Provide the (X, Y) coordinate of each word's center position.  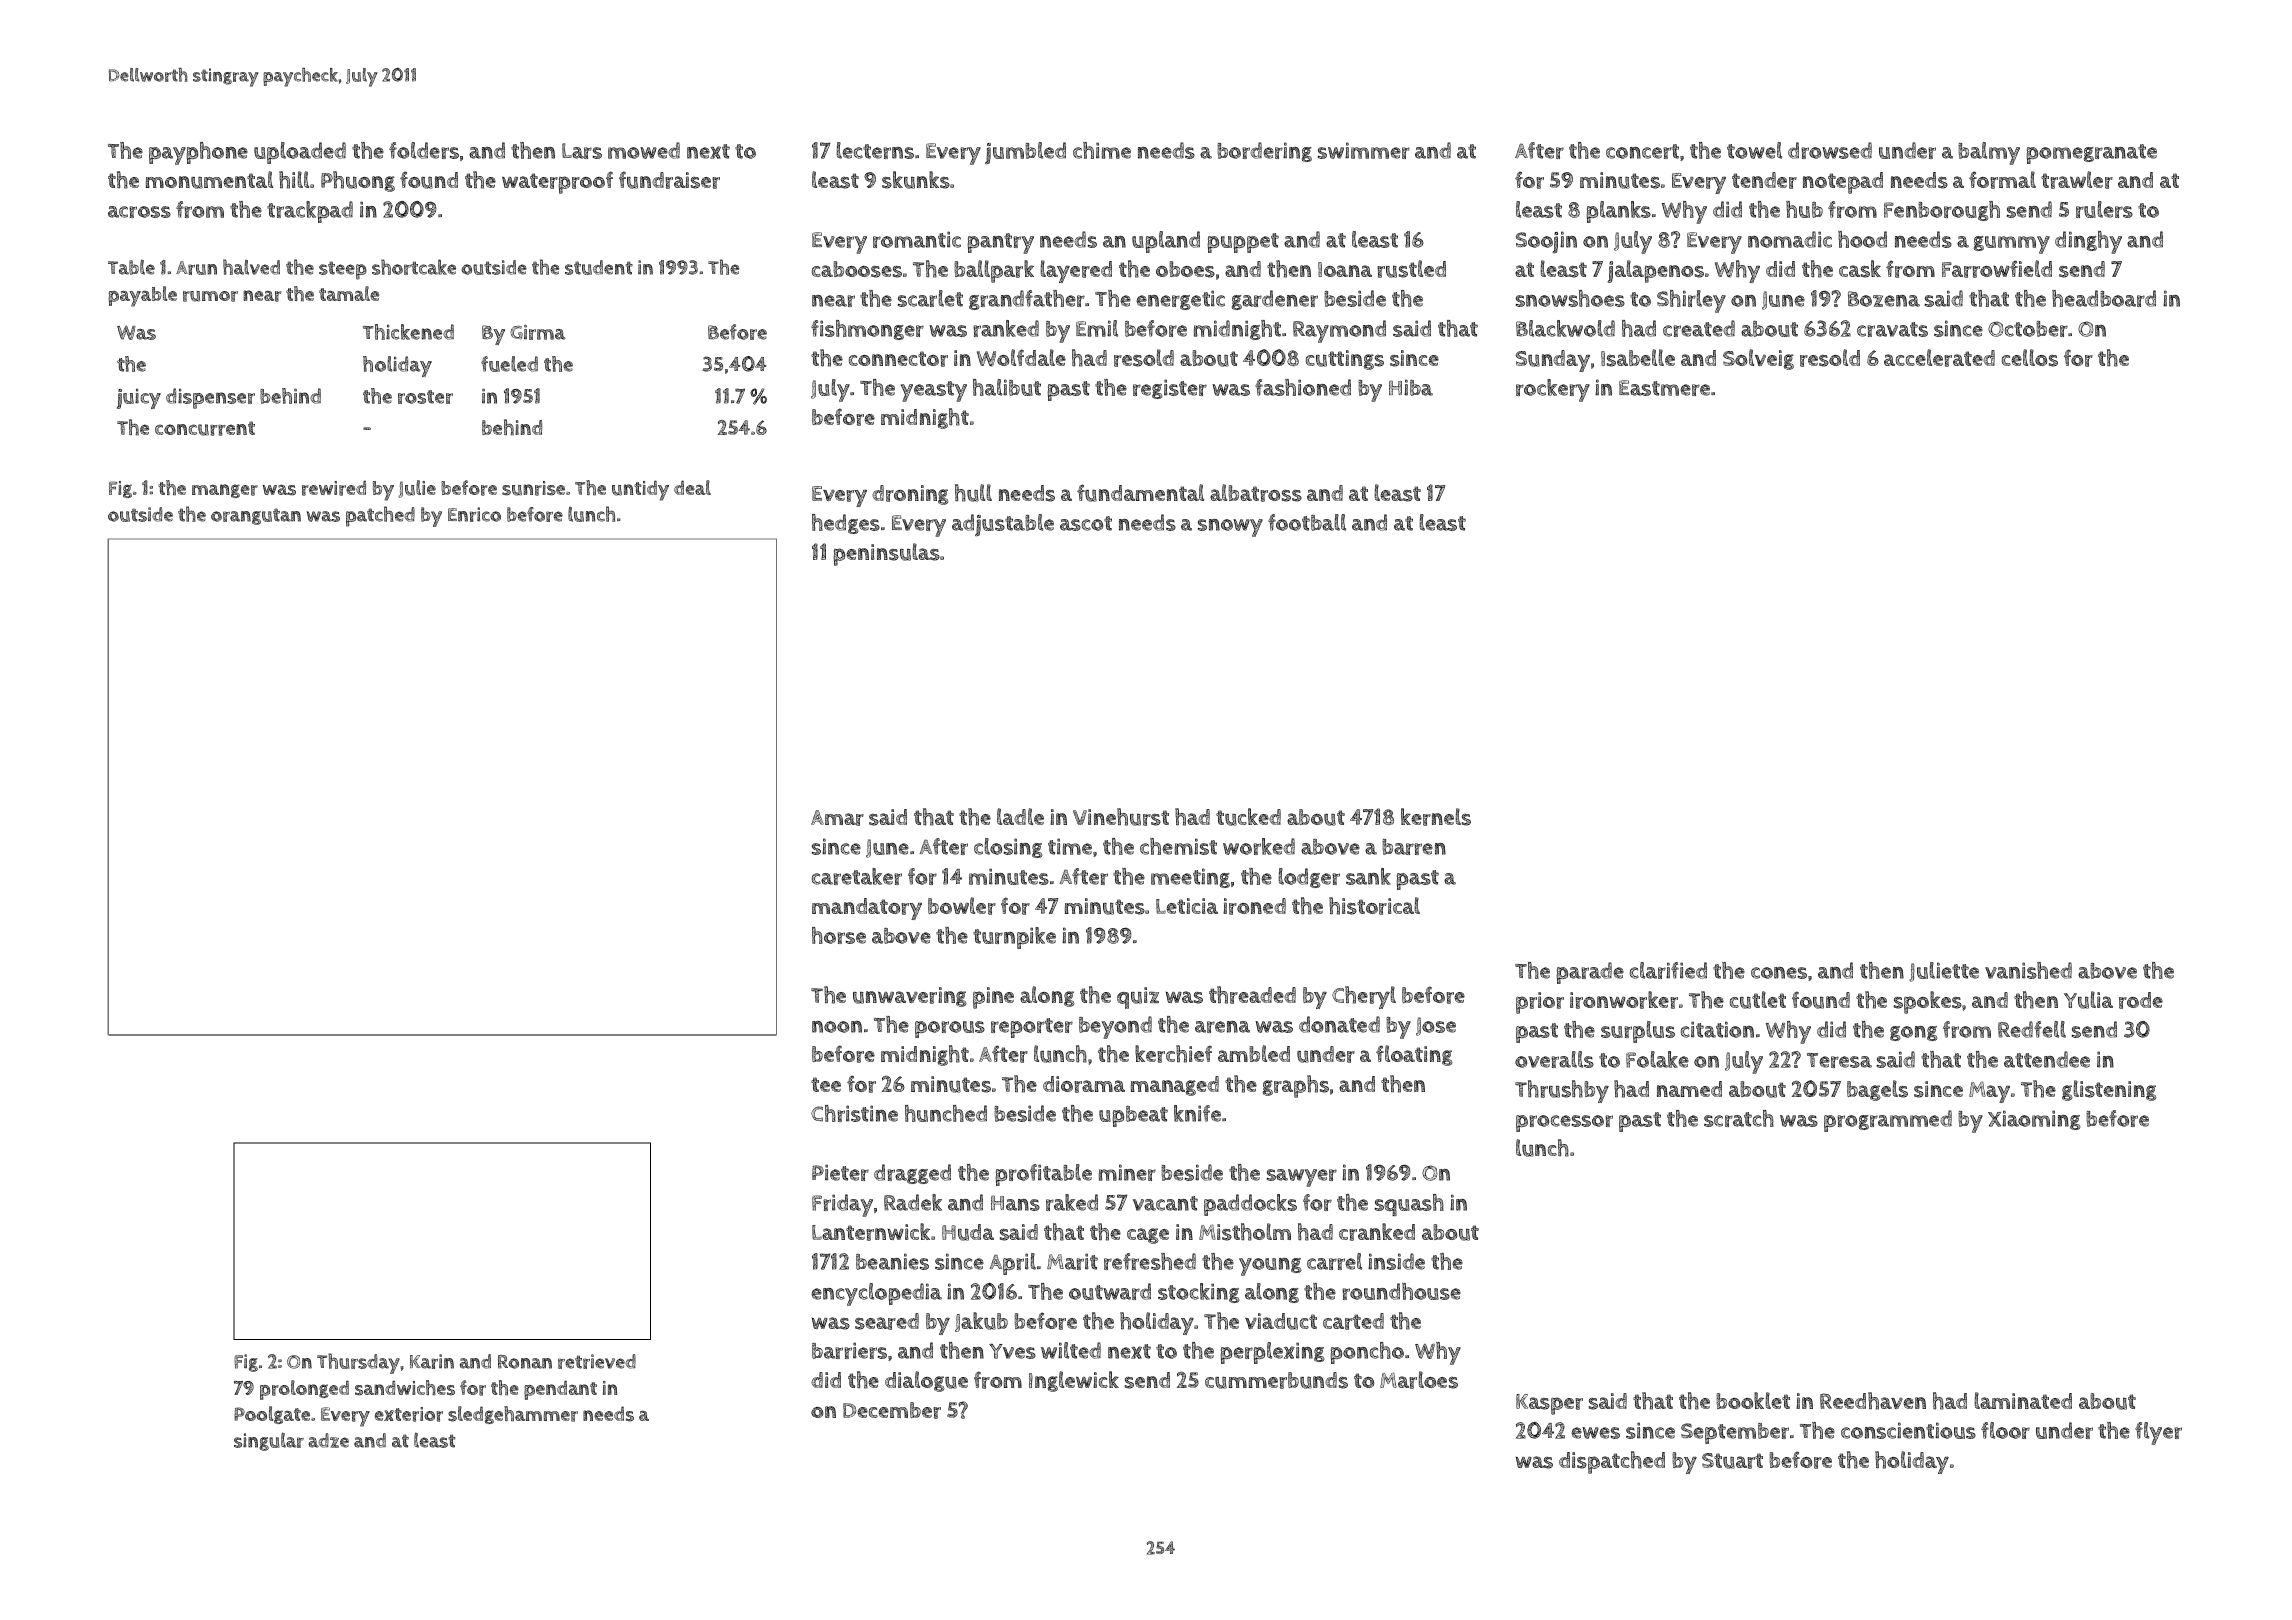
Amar (837, 818)
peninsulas (886, 554)
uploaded (300, 153)
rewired (334, 488)
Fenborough (1942, 211)
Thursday (358, 1363)
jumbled (1025, 153)
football (1307, 522)
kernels (1436, 817)
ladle (1020, 816)
